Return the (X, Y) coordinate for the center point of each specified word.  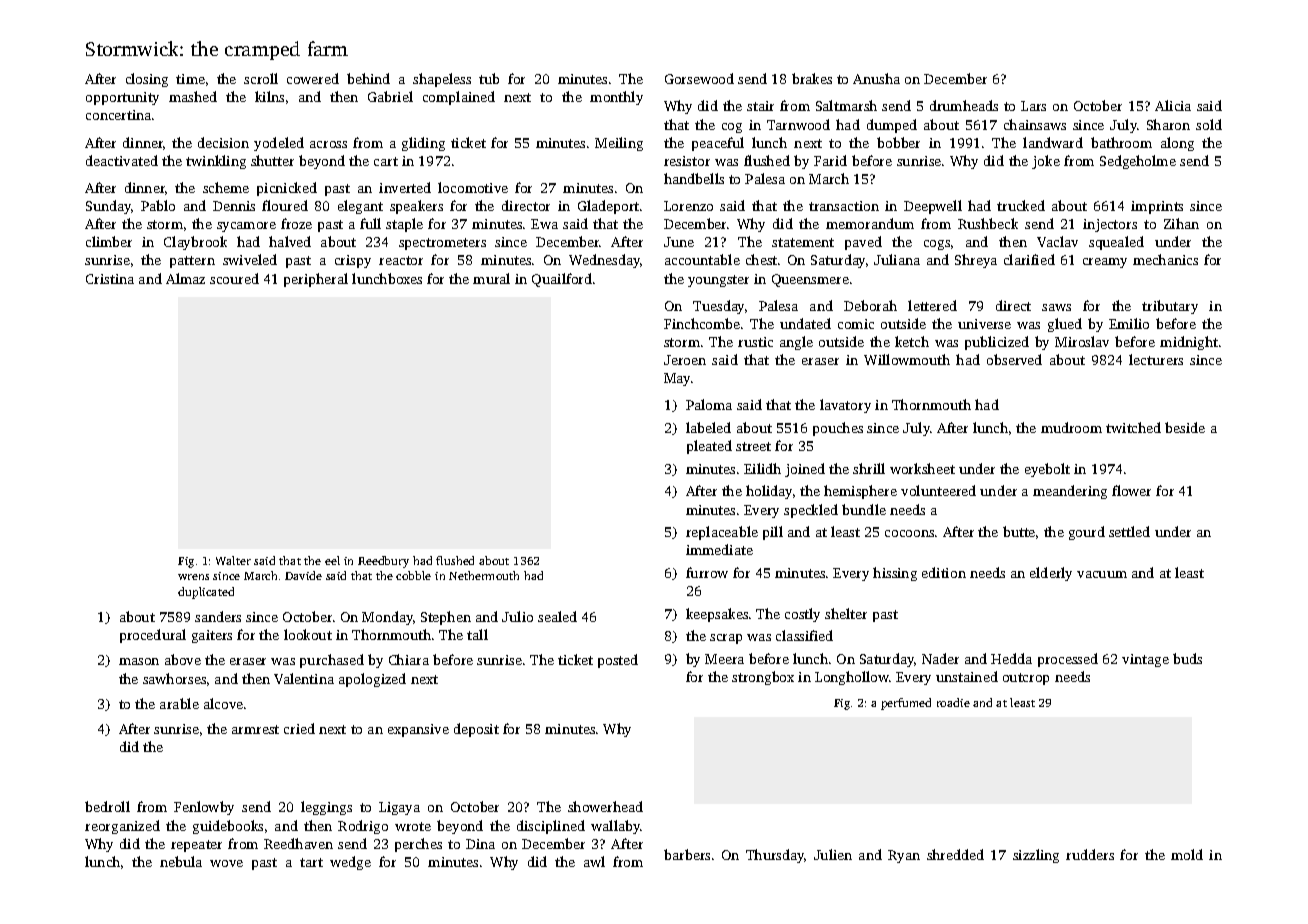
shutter (272, 160)
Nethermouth (484, 575)
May (677, 379)
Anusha (876, 78)
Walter (233, 560)
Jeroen (685, 360)
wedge (350, 863)
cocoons (909, 533)
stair (760, 106)
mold (1187, 854)
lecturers (1156, 359)
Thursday (775, 856)
